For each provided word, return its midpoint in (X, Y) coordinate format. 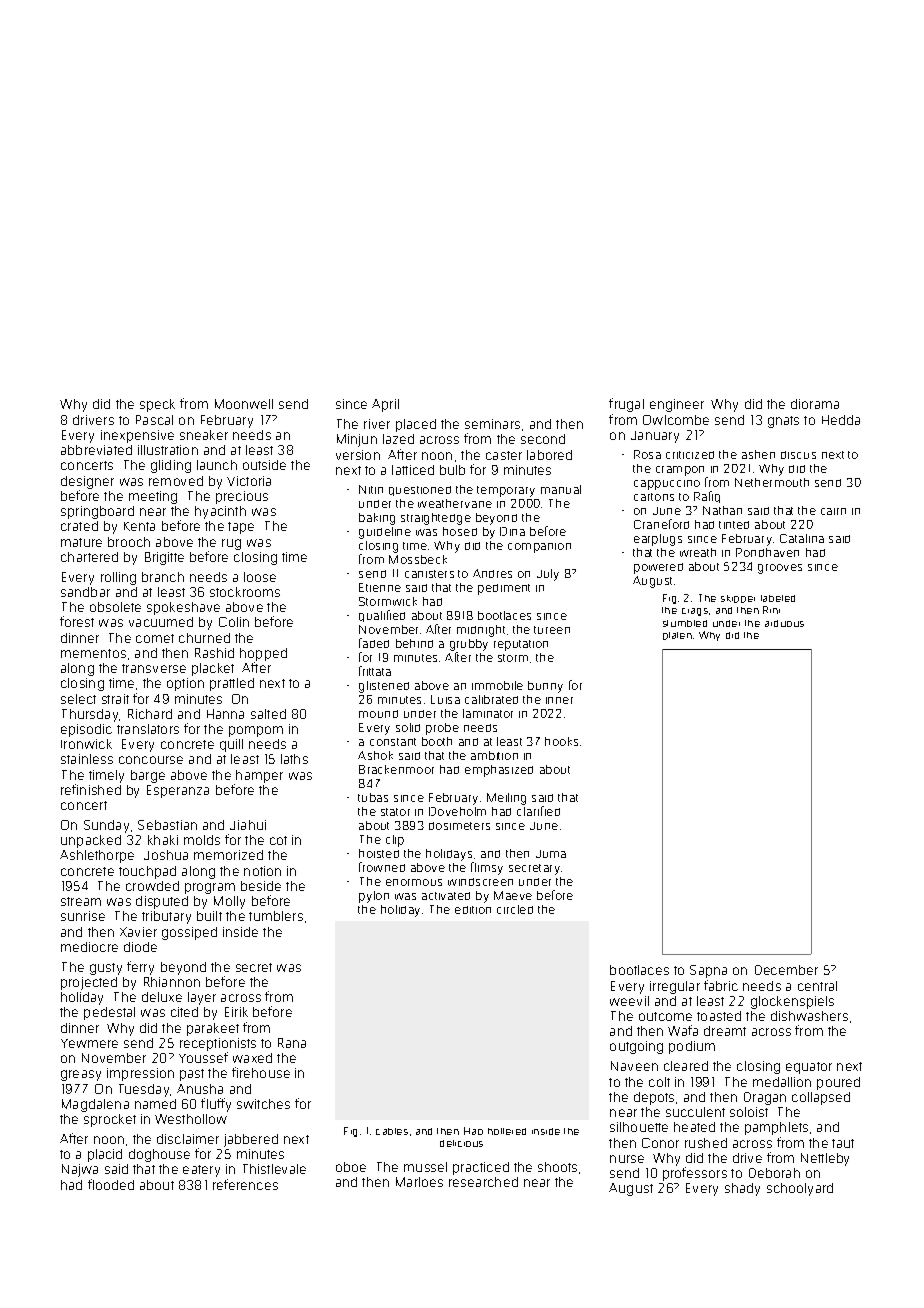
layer (202, 998)
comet (155, 638)
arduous (784, 623)
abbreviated (96, 450)
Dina (512, 531)
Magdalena (95, 1105)
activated (446, 896)
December (786, 970)
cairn (833, 511)
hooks (561, 741)
